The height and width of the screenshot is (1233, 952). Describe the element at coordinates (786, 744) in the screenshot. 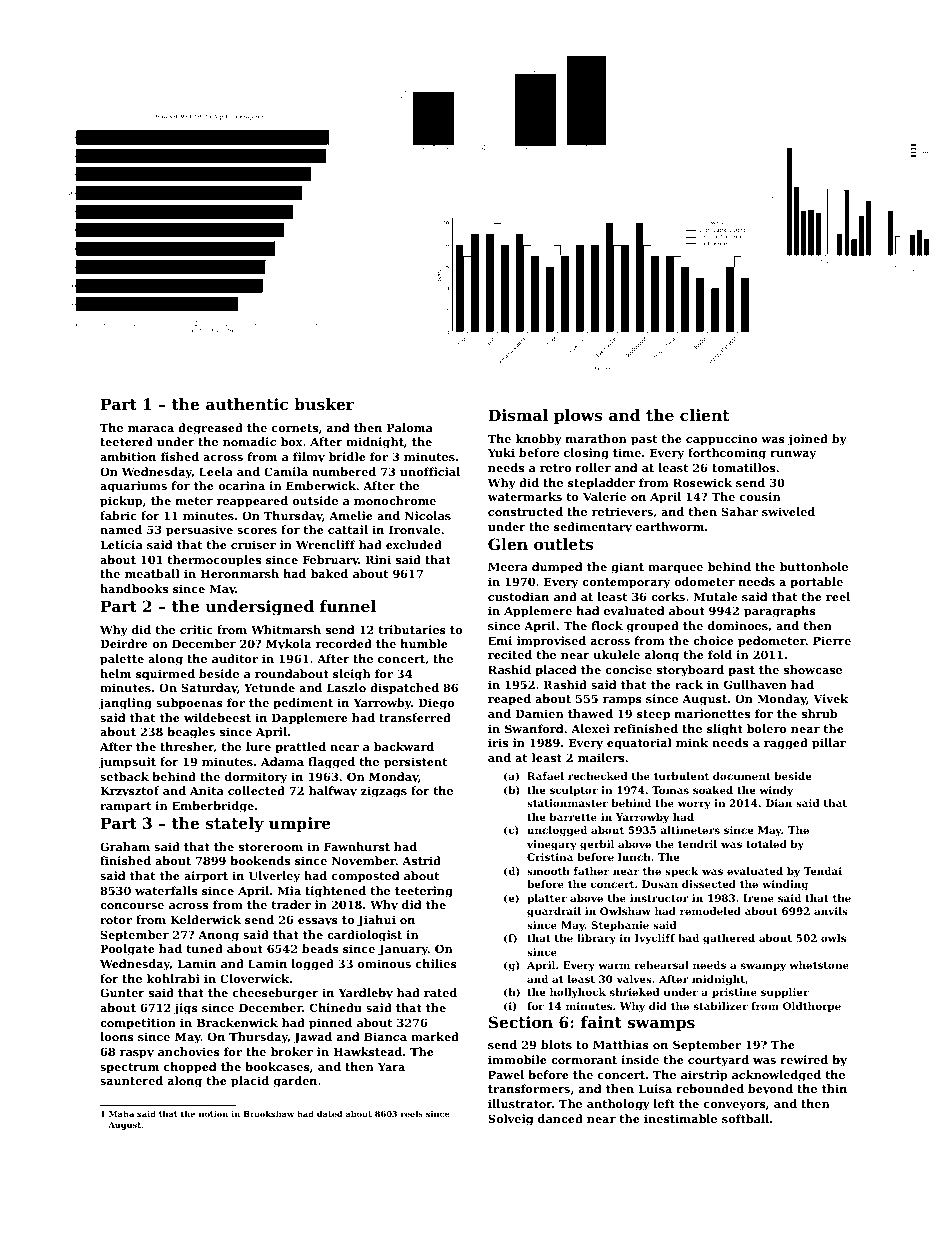

I see `ragged` at that location.
